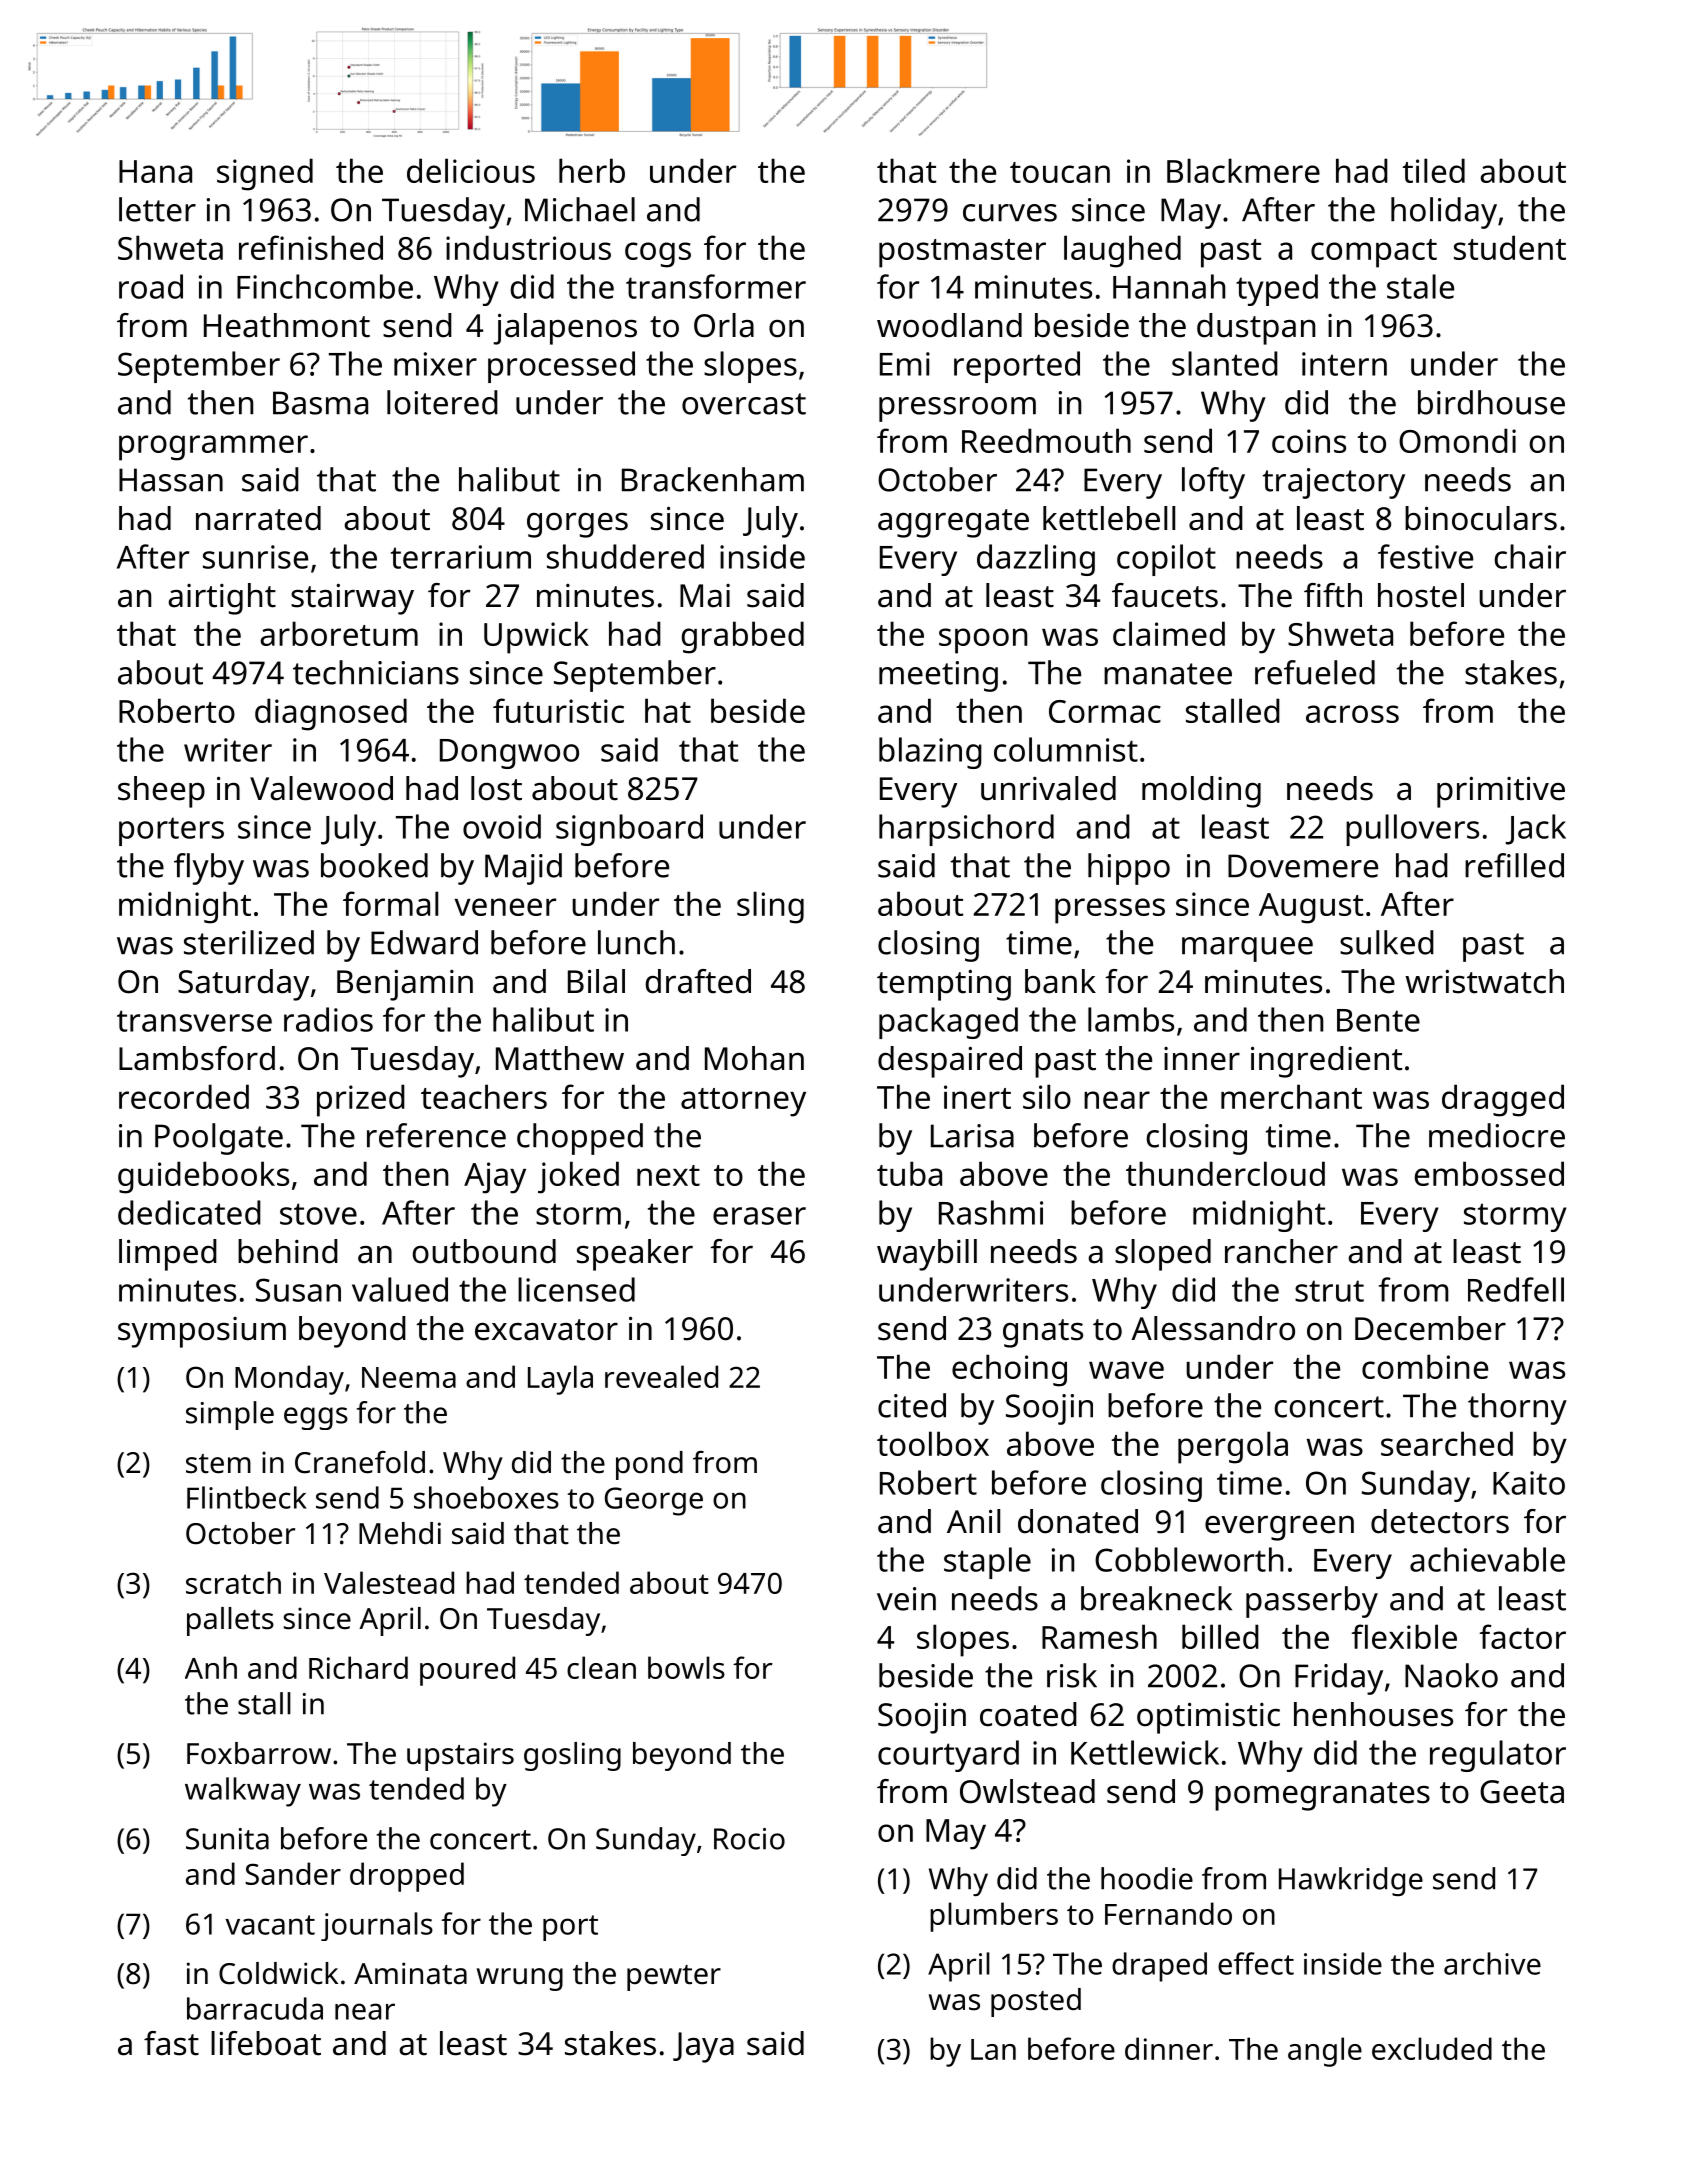  Describe the element at coordinates (749, 1839) in the screenshot. I see `Rocio` at that location.
